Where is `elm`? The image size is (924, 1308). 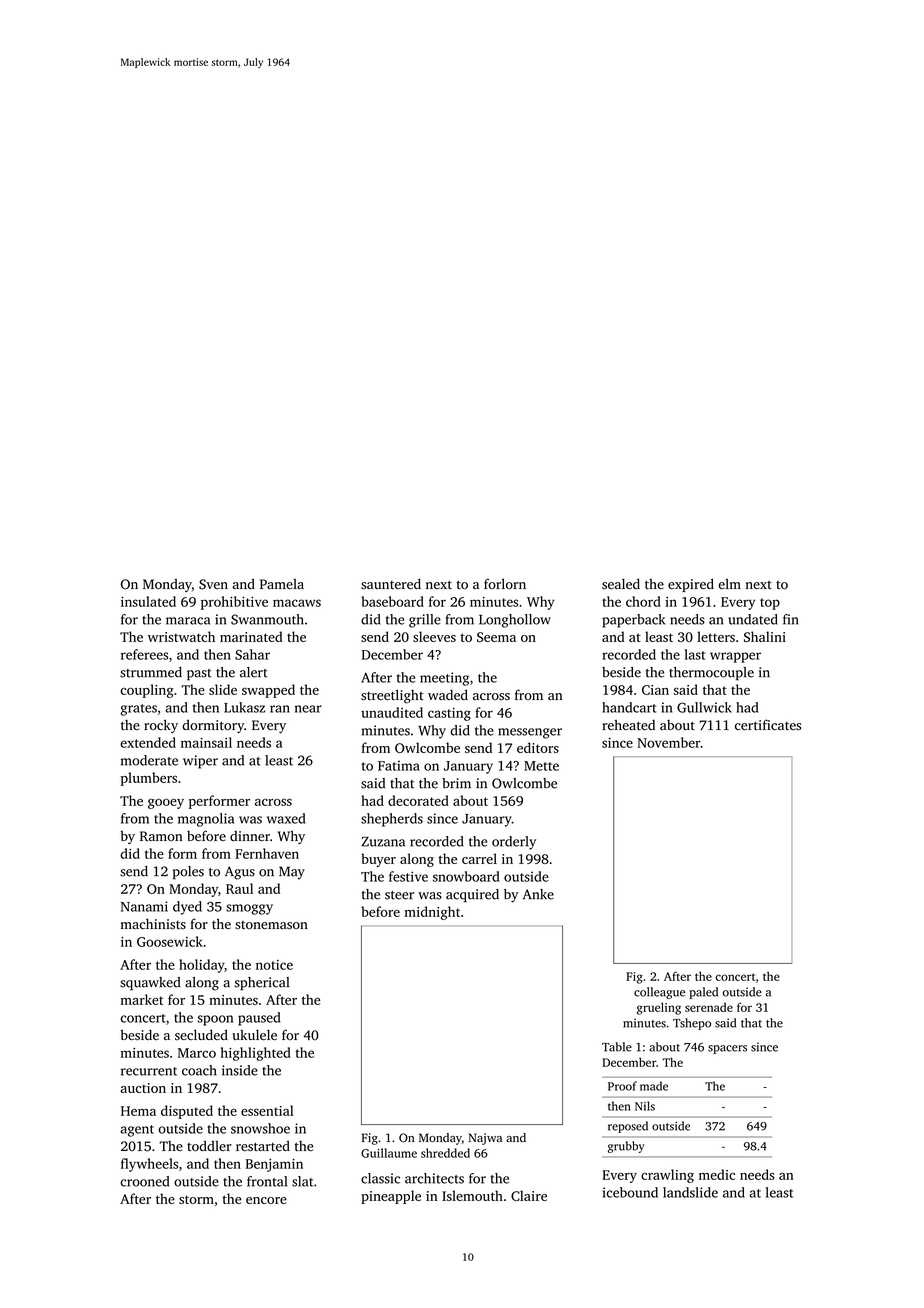
elm is located at coordinates (729, 583).
